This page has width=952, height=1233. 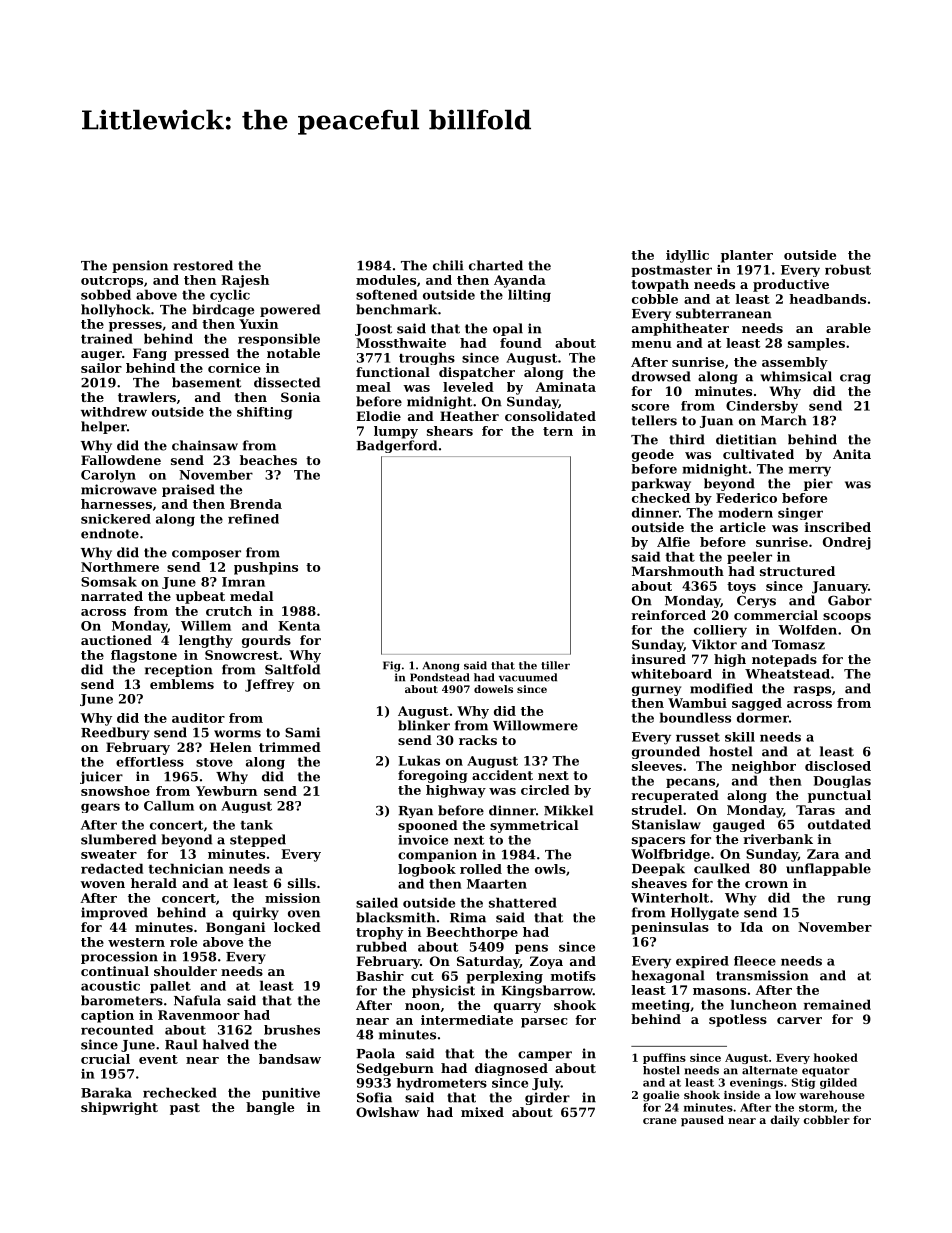 I want to click on Anong, so click(x=441, y=666).
